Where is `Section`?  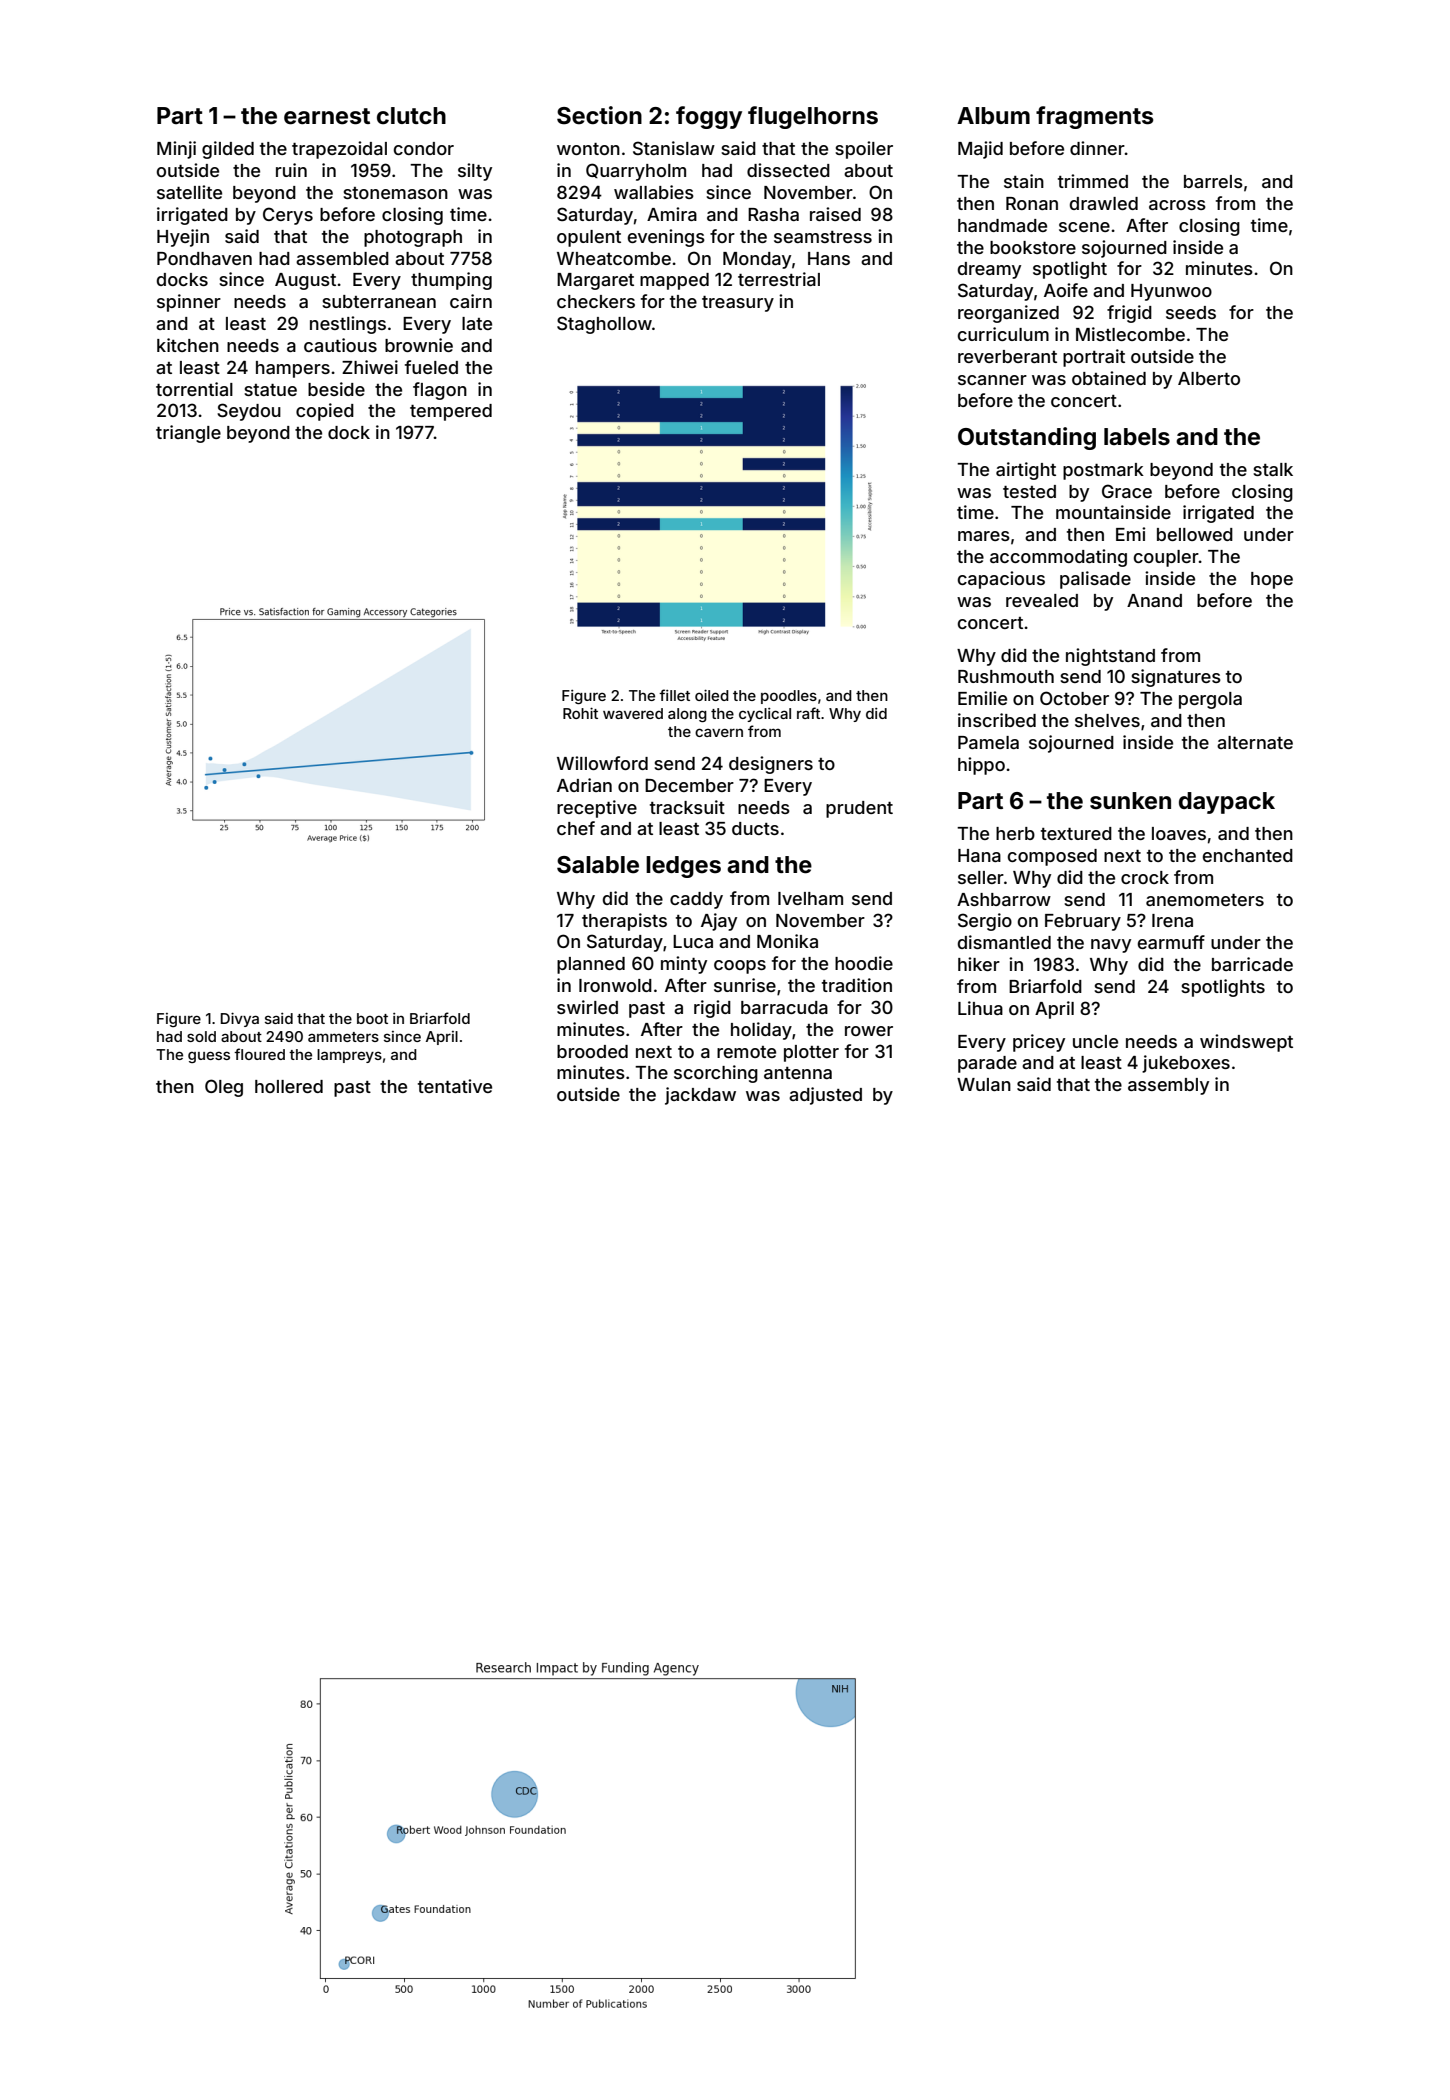 Section is located at coordinates (599, 115).
